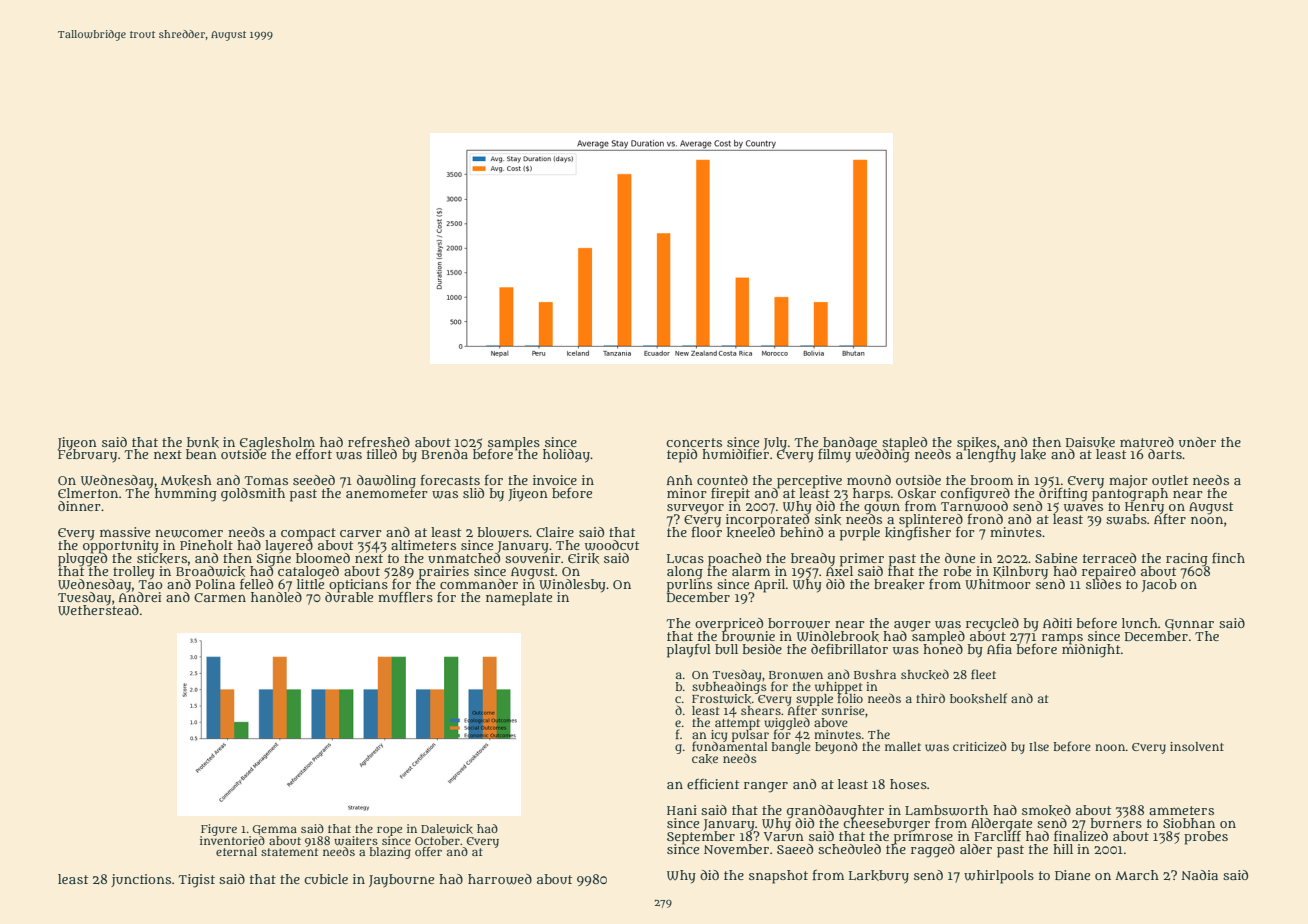  Describe the element at coordinates (799, 623) in the image. I see `borrower` at that location.
